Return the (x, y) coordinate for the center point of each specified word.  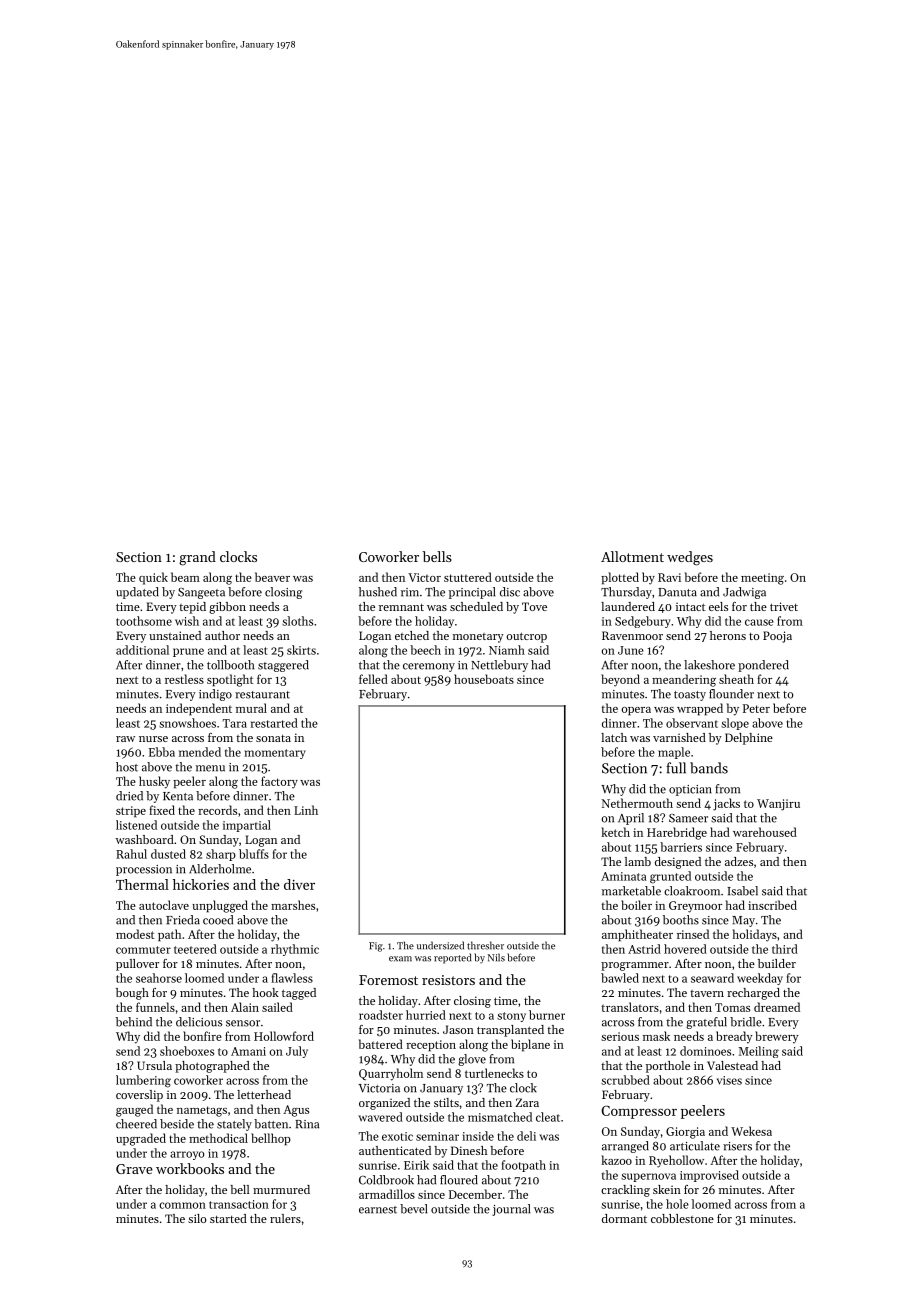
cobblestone (682, 1218)
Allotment (632, 556)
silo (197, 1218)
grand (197, 558)
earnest (378, 1210)
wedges (690, 558)
